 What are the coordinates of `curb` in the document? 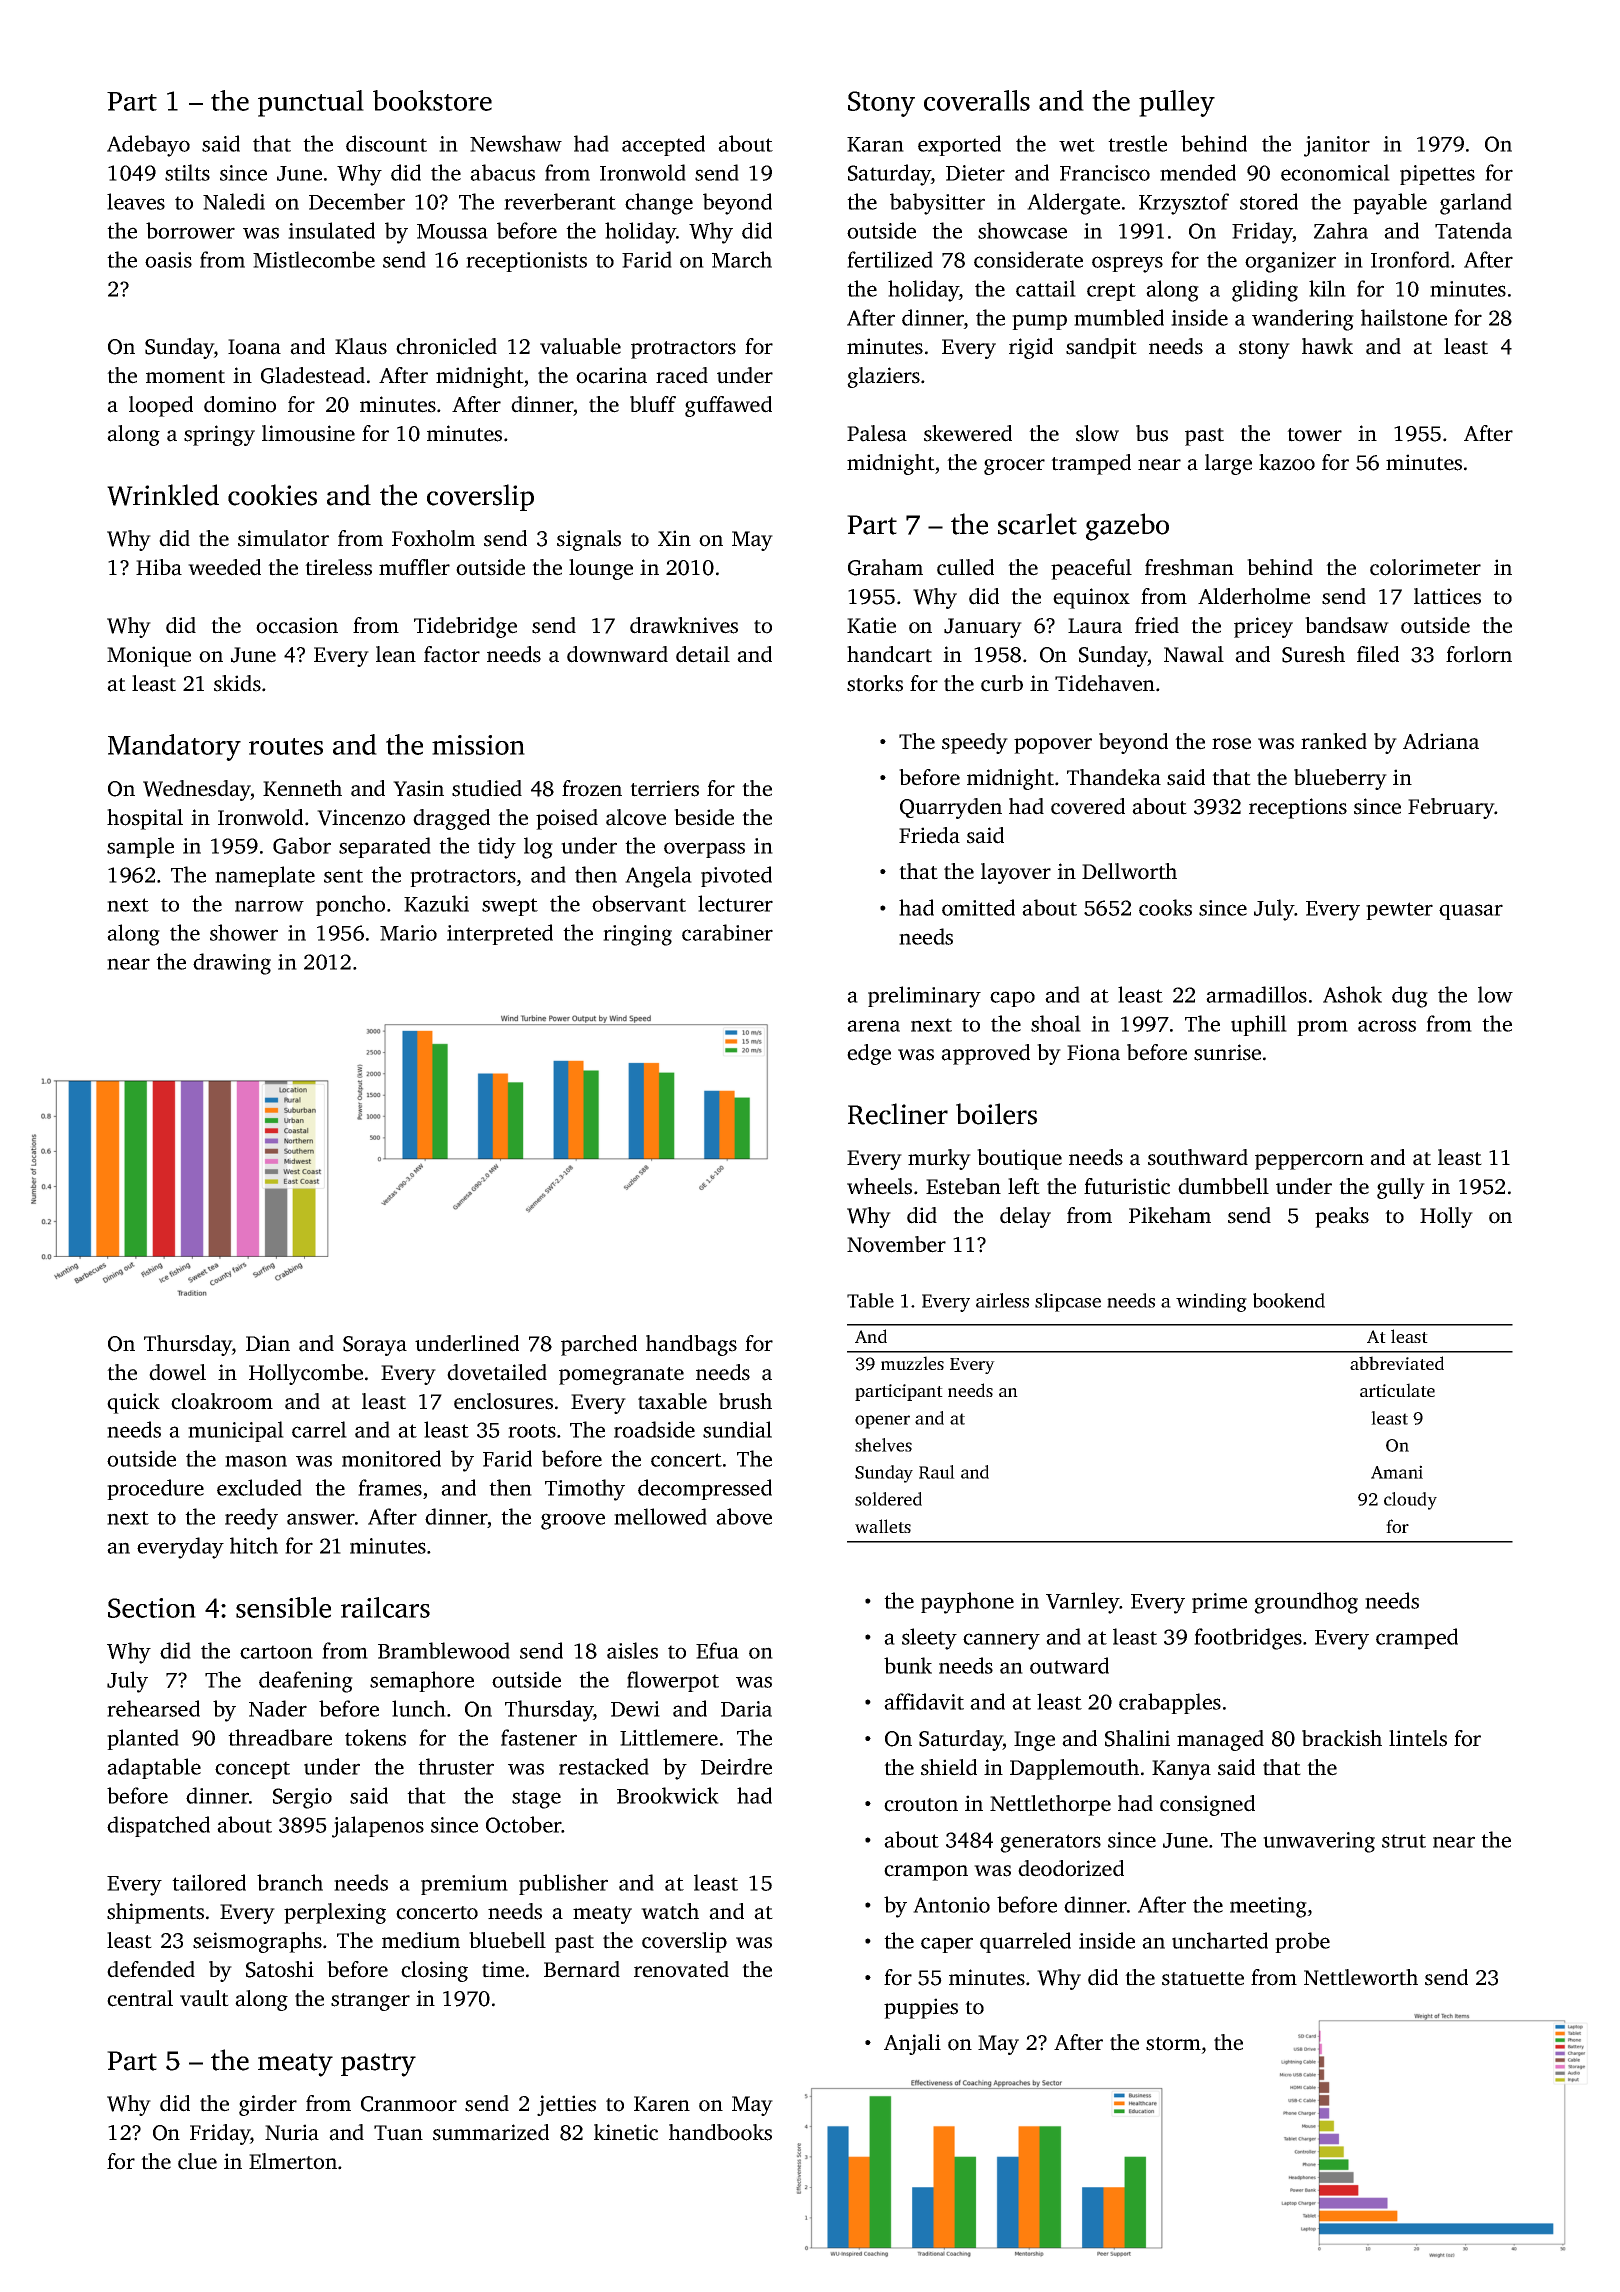 It's located at (1002, 683).
